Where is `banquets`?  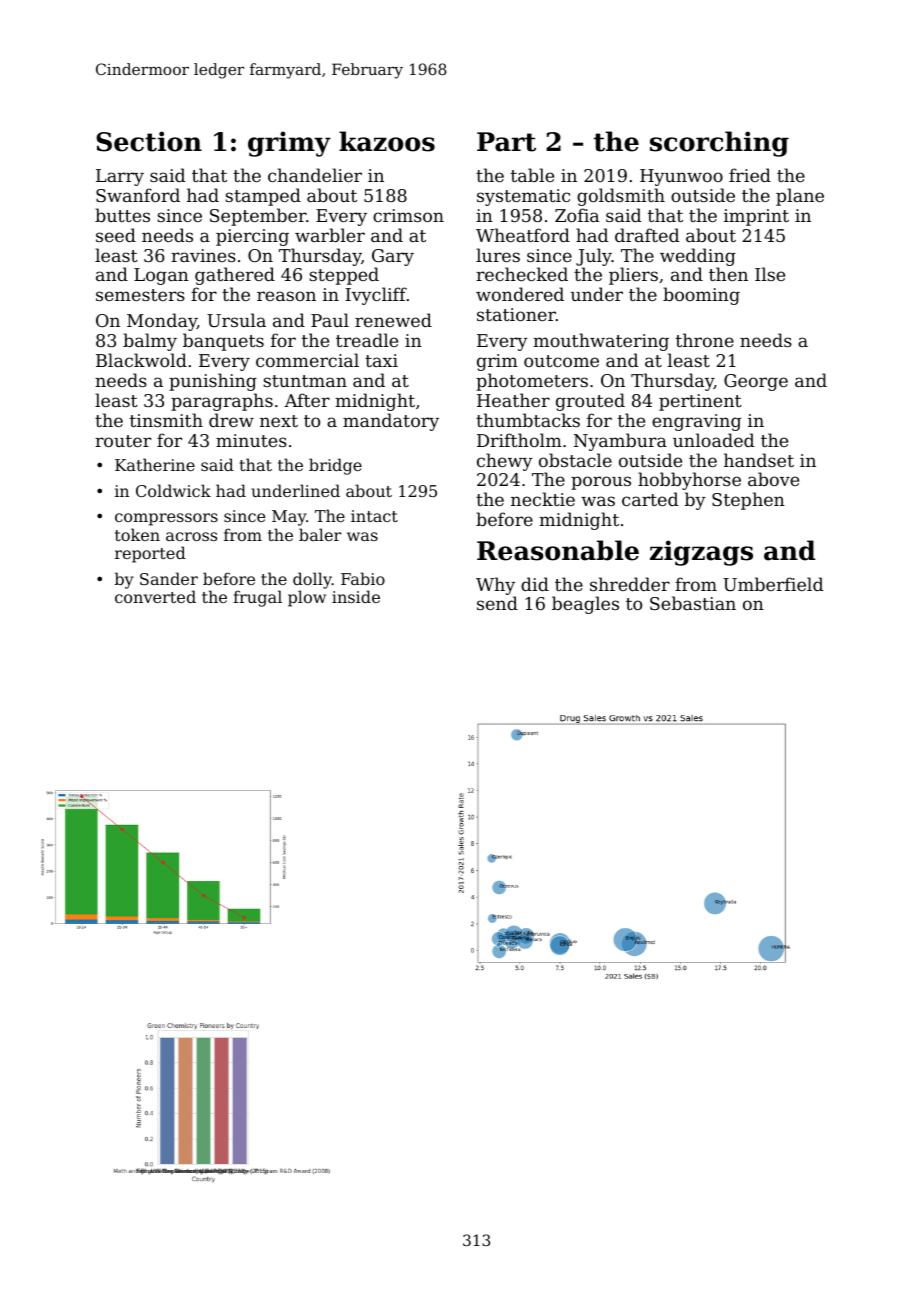 banquets is located at coordinates (223, 342).
